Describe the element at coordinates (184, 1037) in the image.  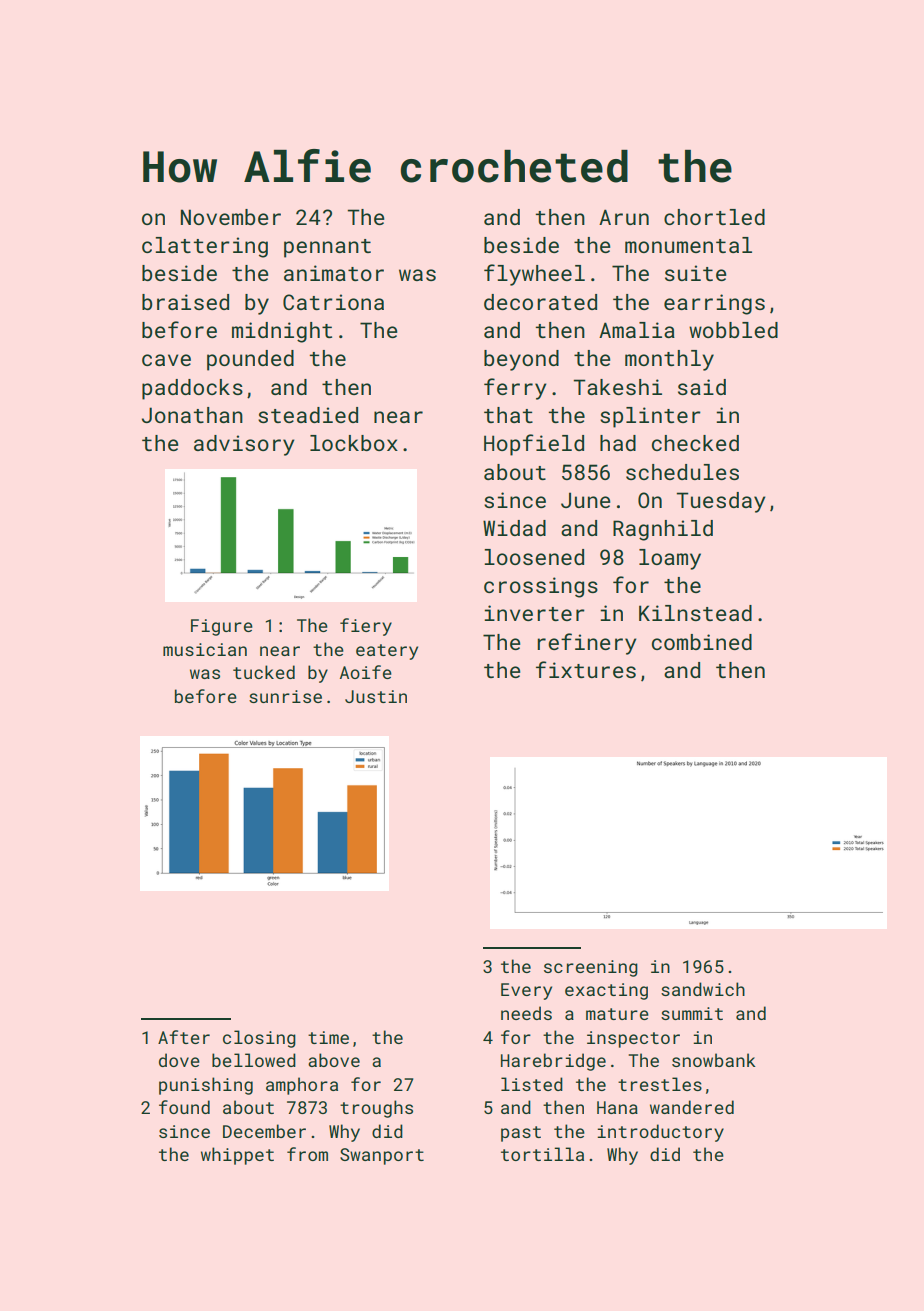
I see `After` at that location.
